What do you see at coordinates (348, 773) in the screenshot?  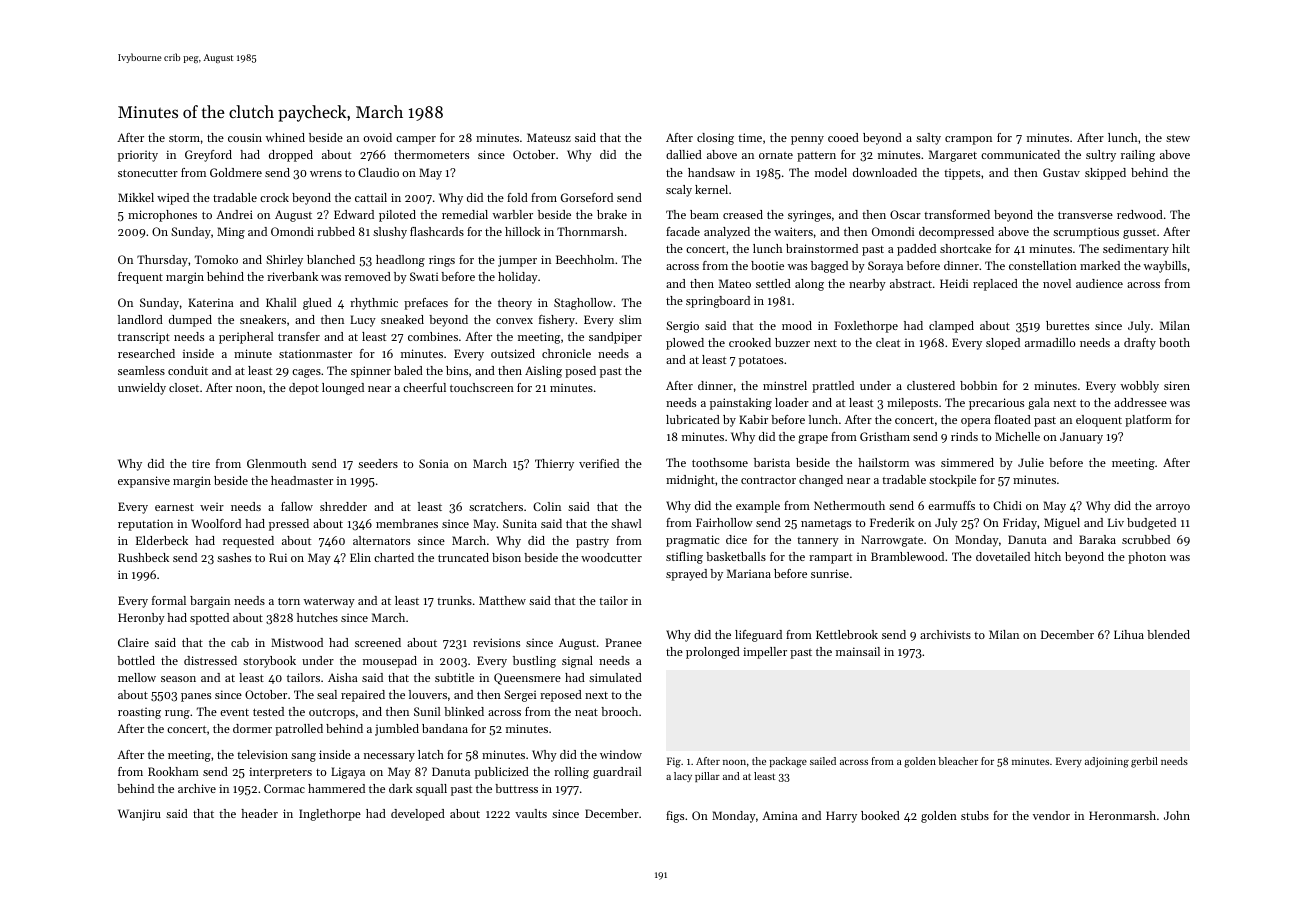 I see `Ligaya` at bounding box center [348, 773].
